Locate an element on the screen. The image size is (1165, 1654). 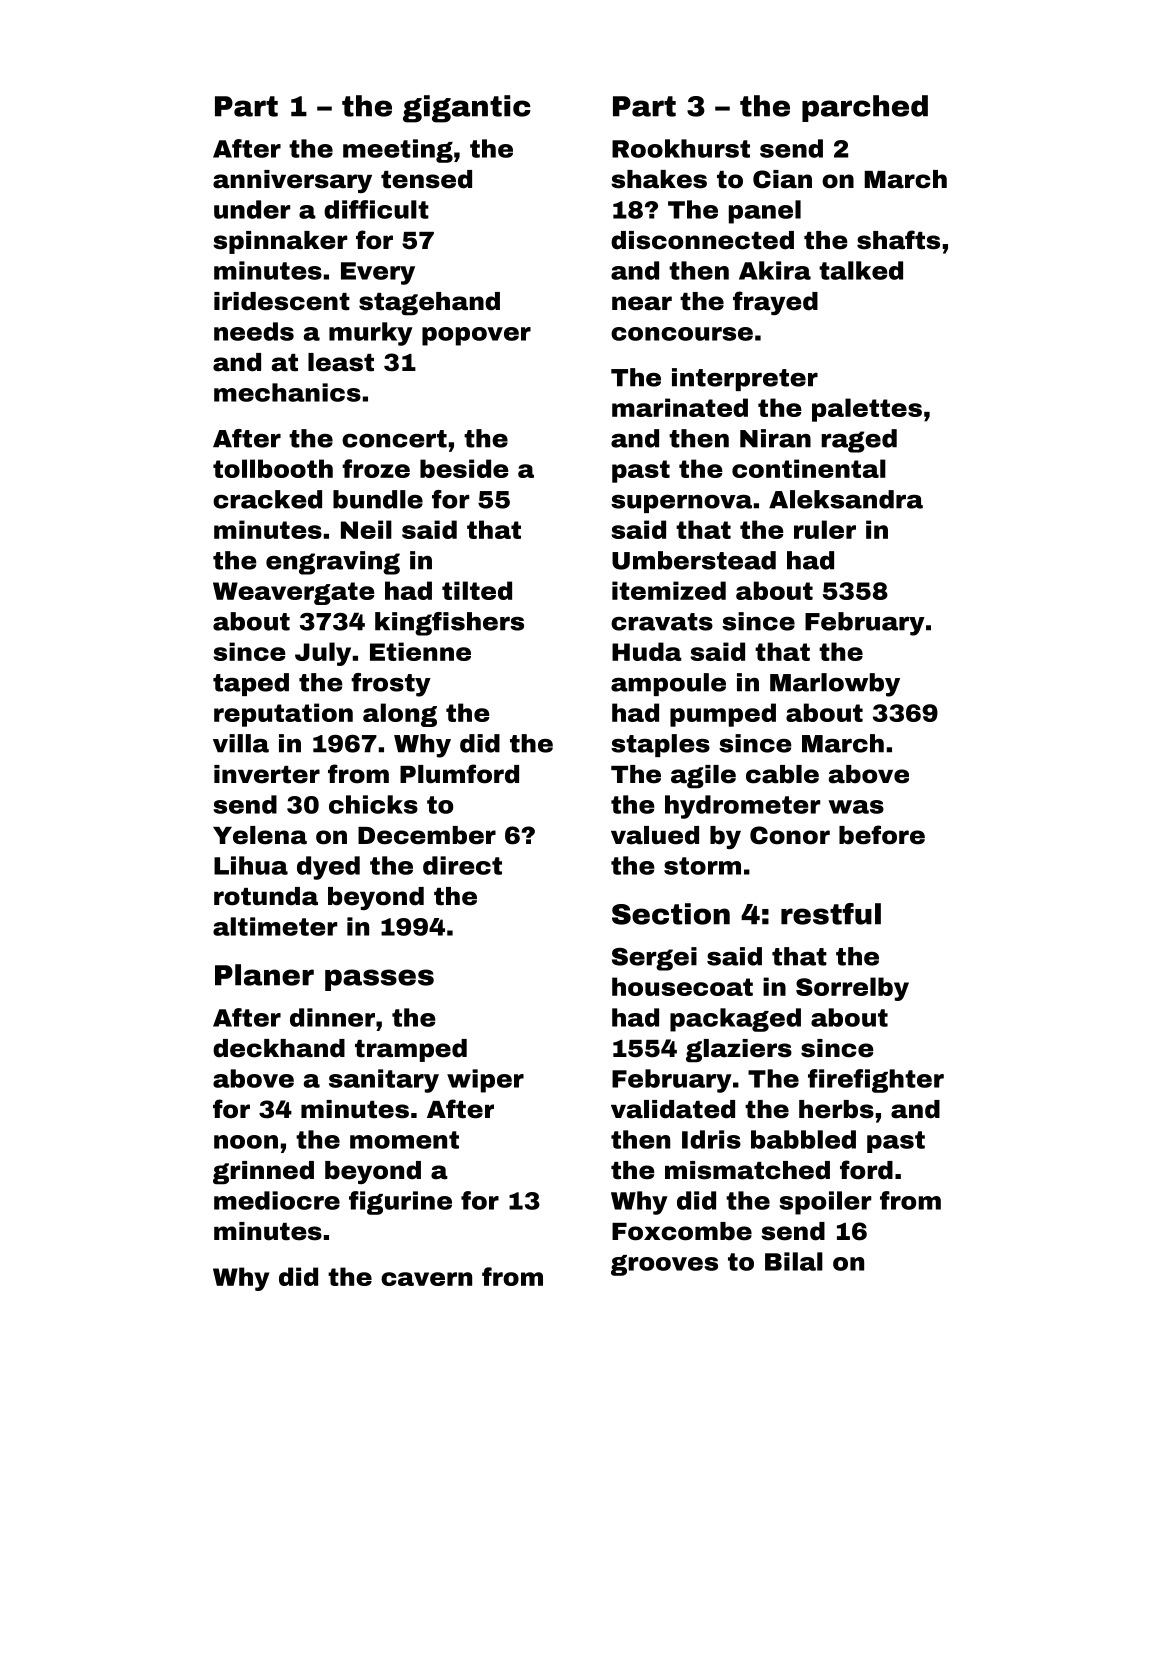
parched is located at coordinates (865, 108).
